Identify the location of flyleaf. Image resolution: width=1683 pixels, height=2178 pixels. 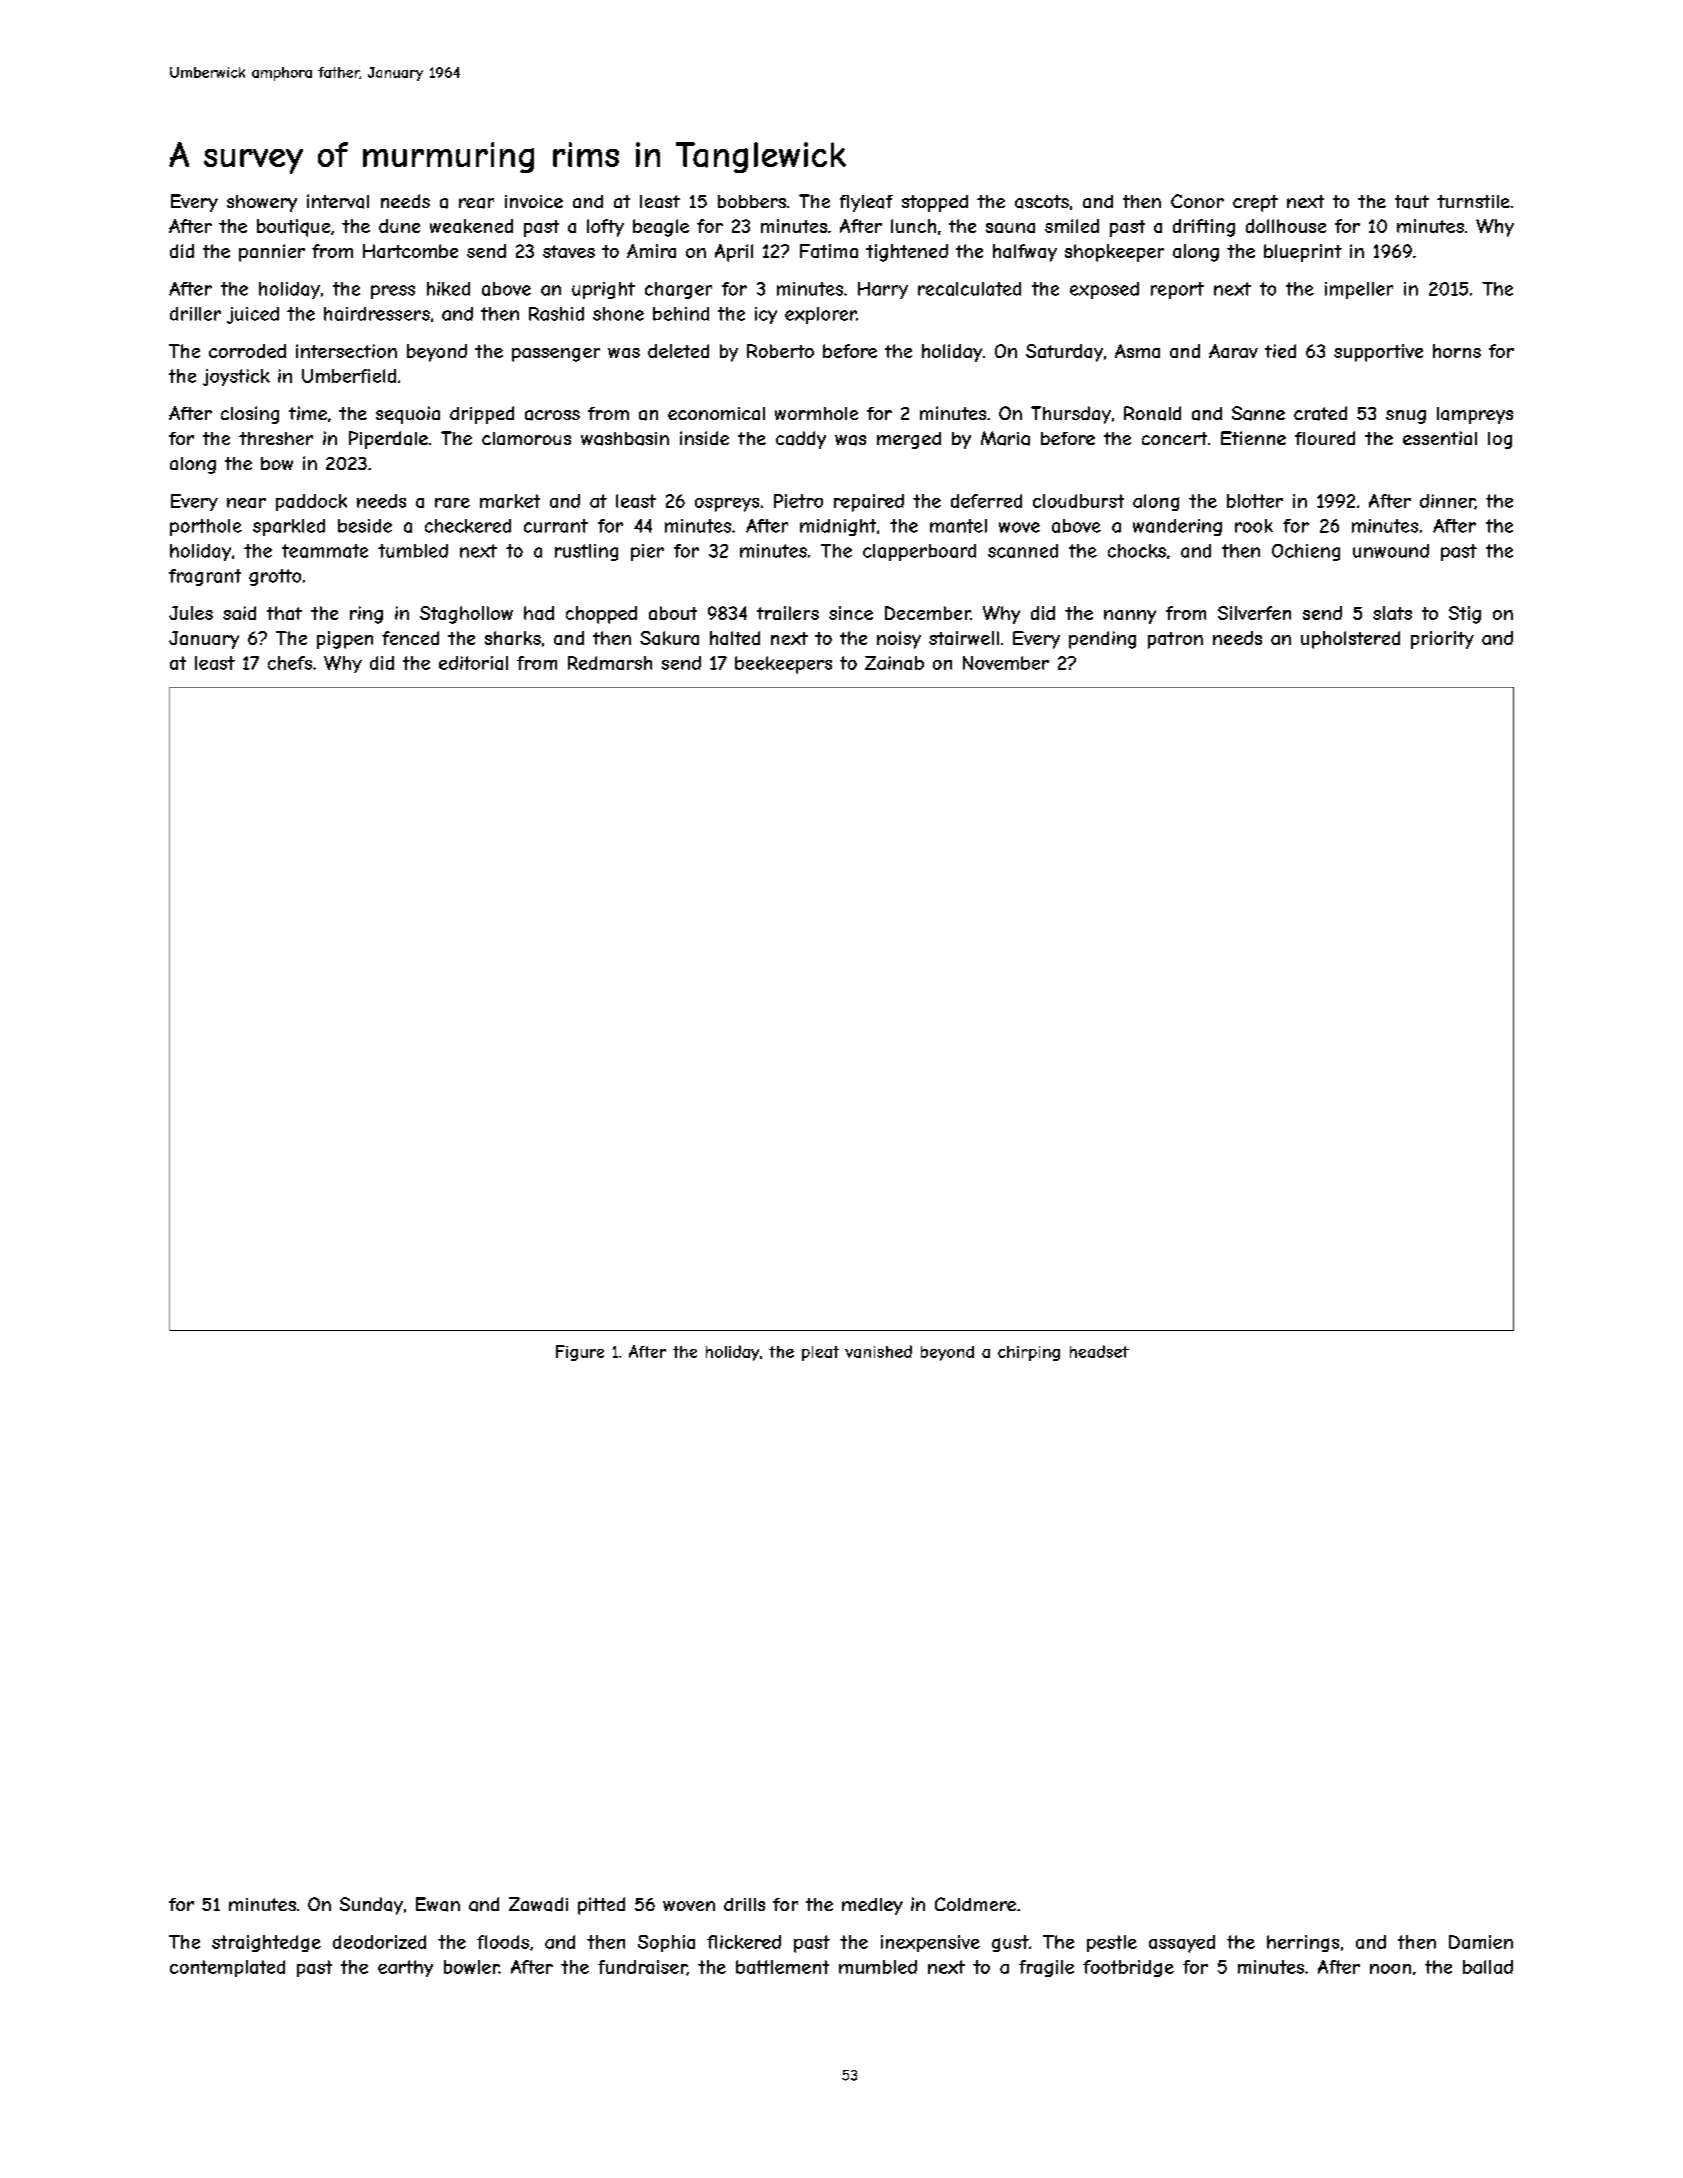
(866, 203).
